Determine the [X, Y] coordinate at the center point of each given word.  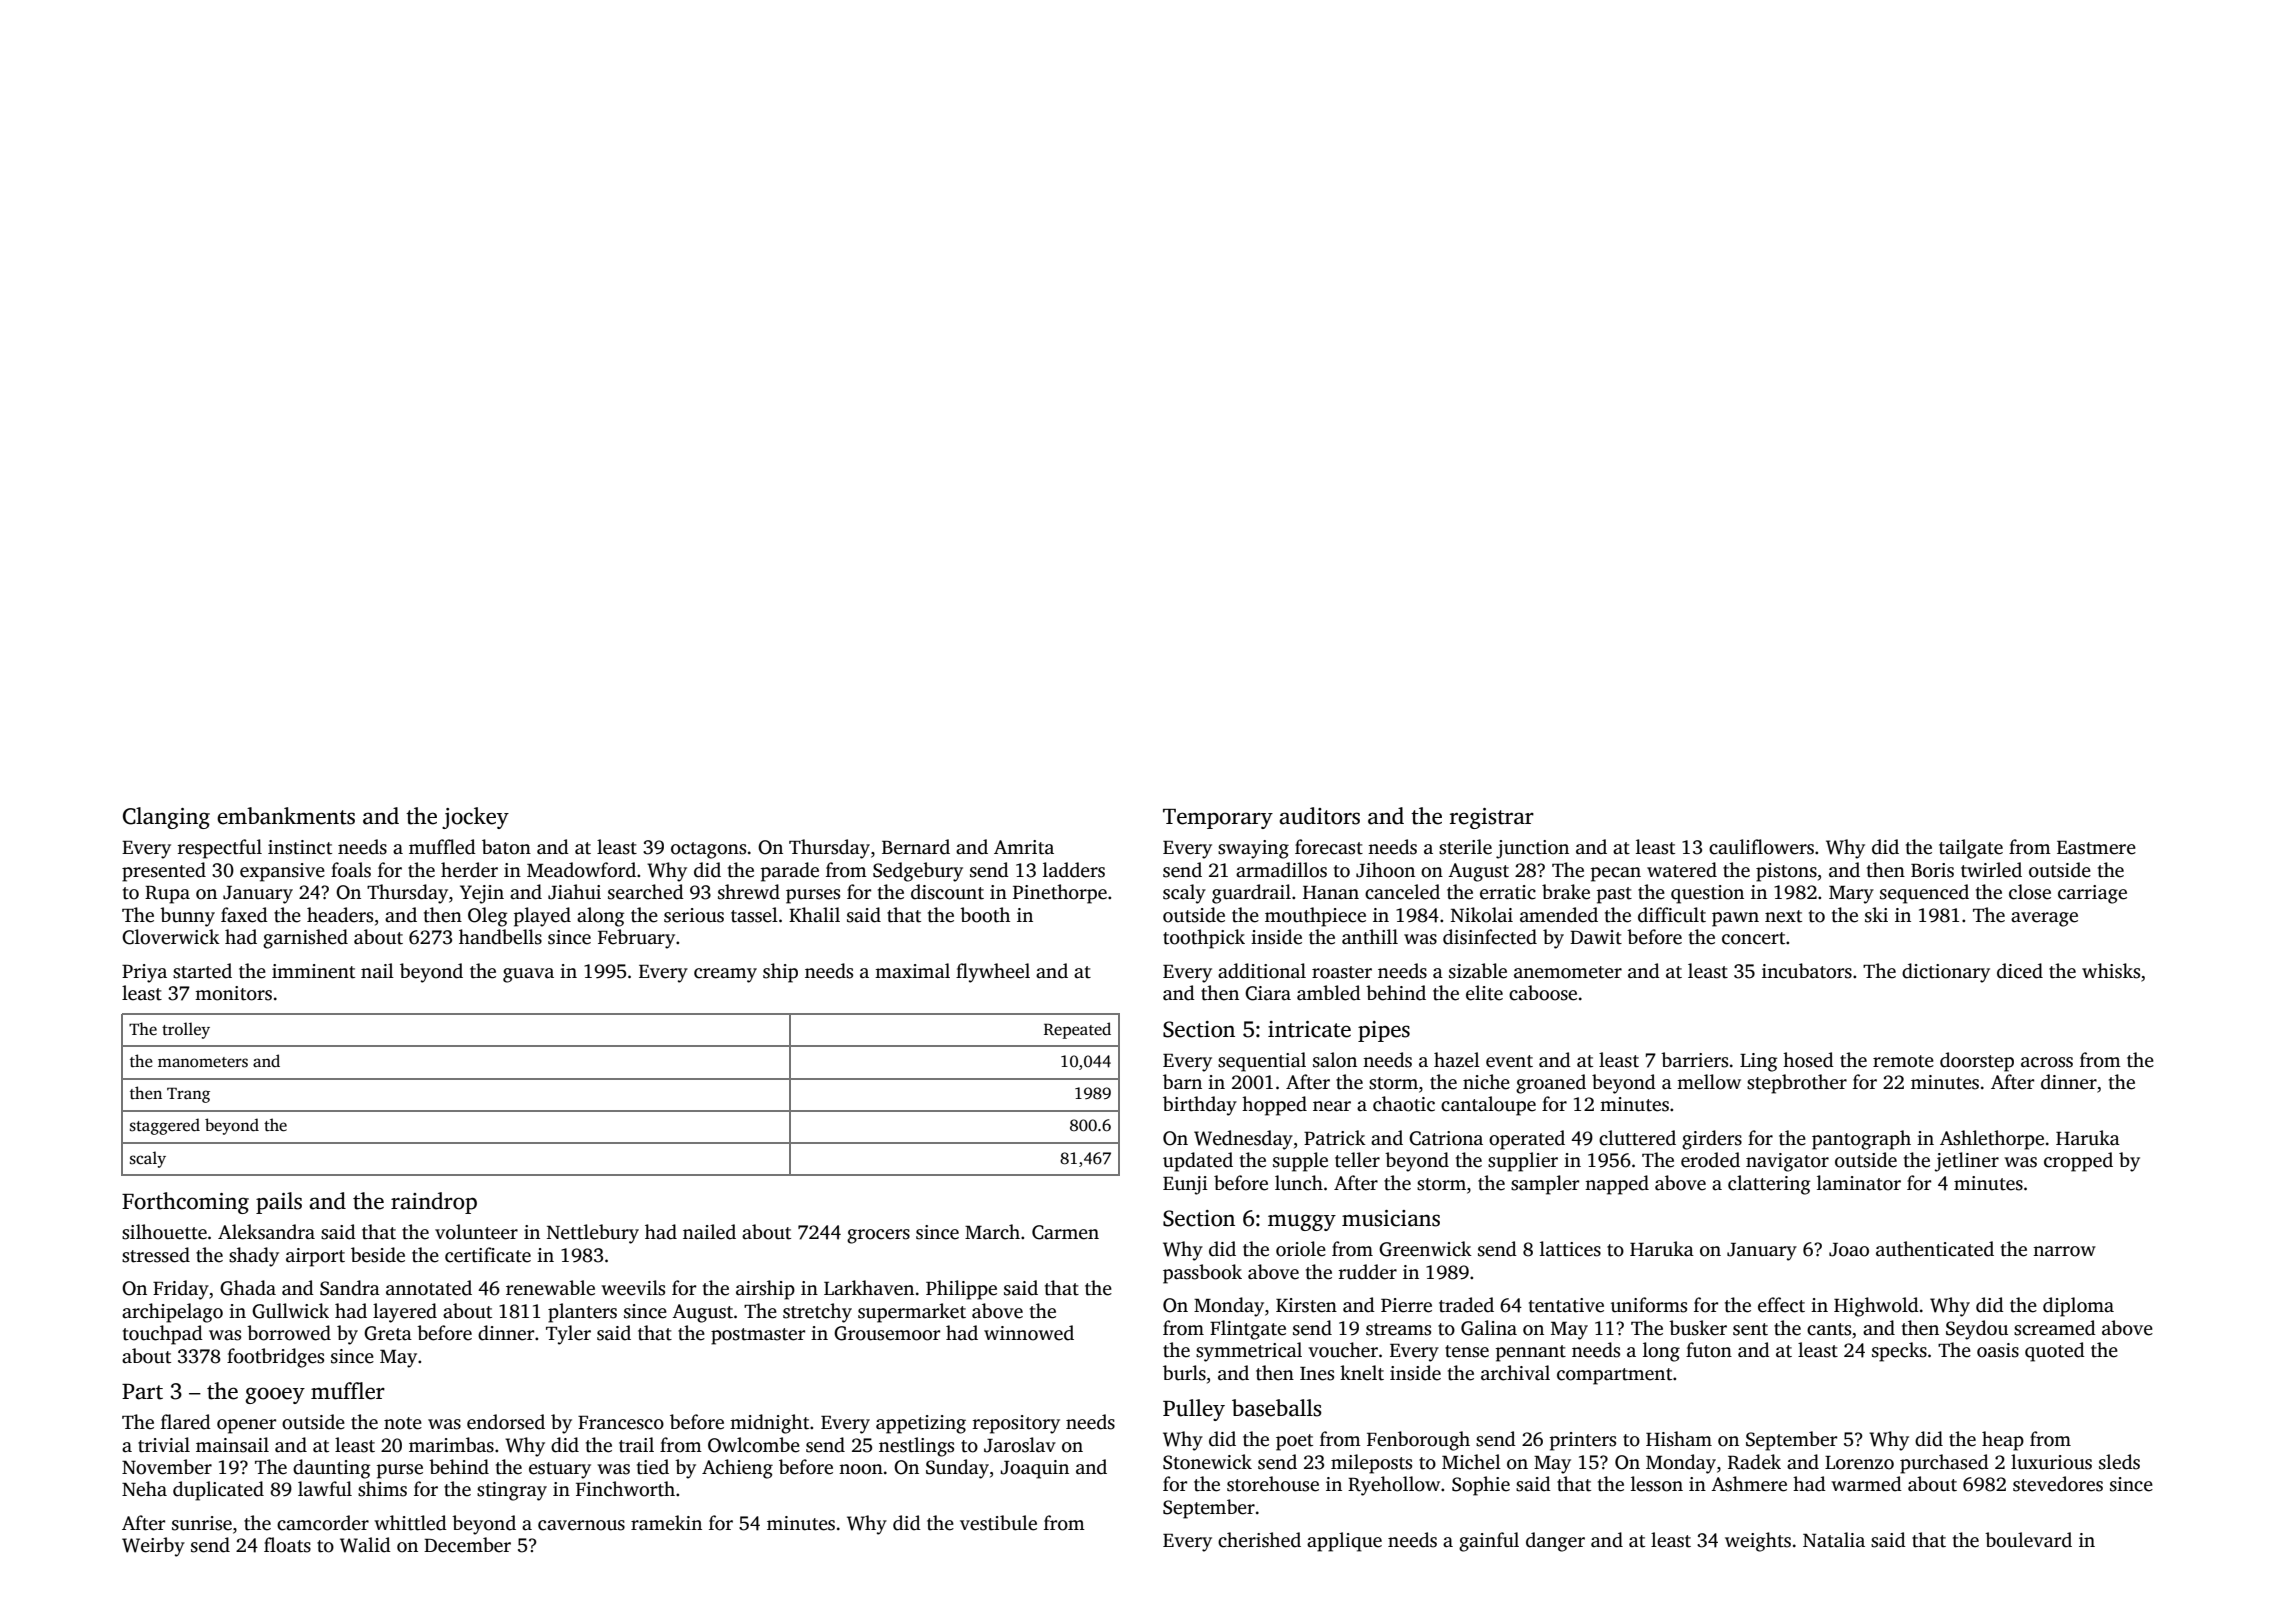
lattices [1570, 1249]
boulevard [2028, 1540]
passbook [1202, 1274]
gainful [1489, 1542]
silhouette [164, 1232]
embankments [286, 816]
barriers [1694, 1060]
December [467, 1545]
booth [985, 915]
